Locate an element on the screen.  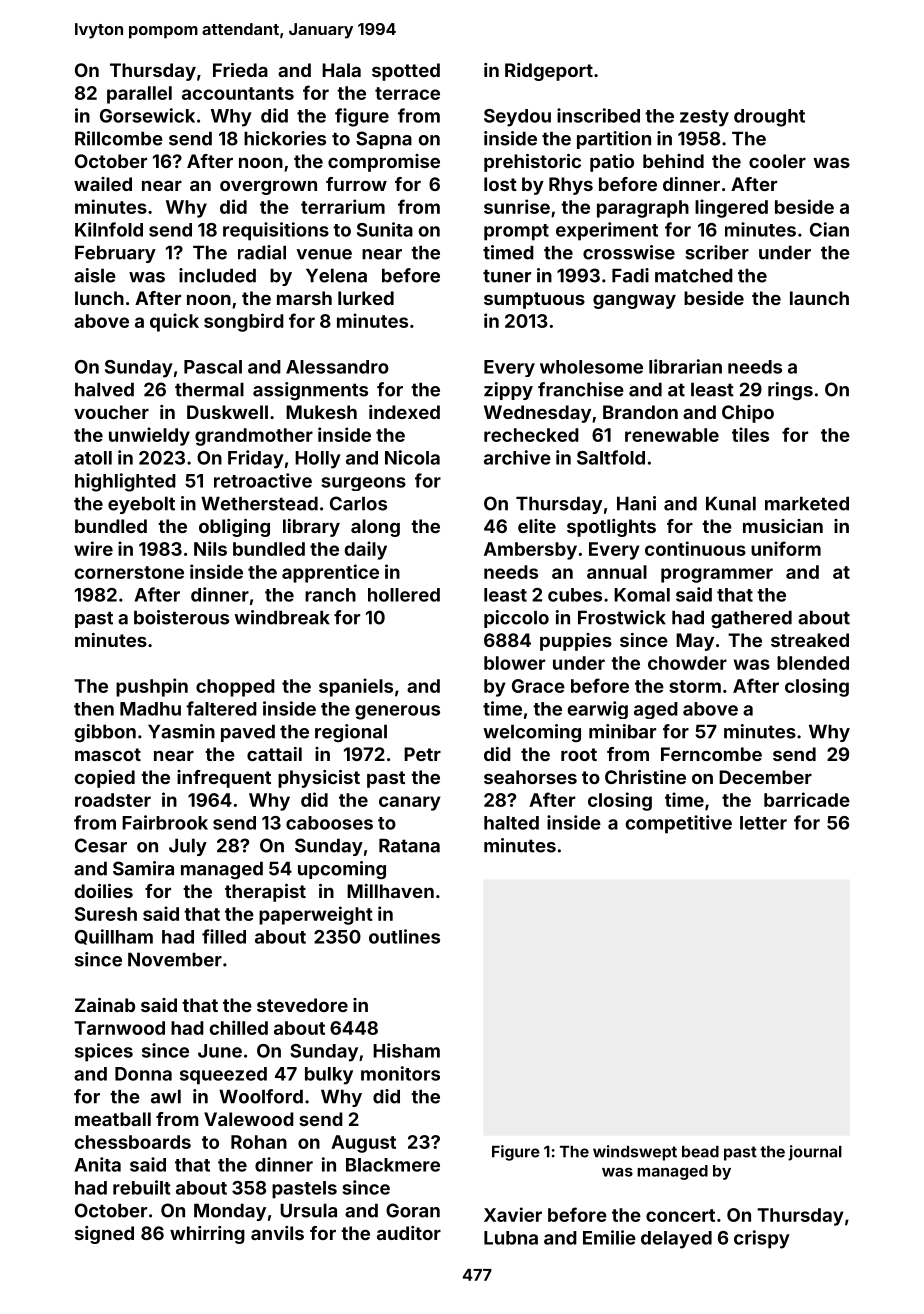
letter is located at coordinates (763, 823).
